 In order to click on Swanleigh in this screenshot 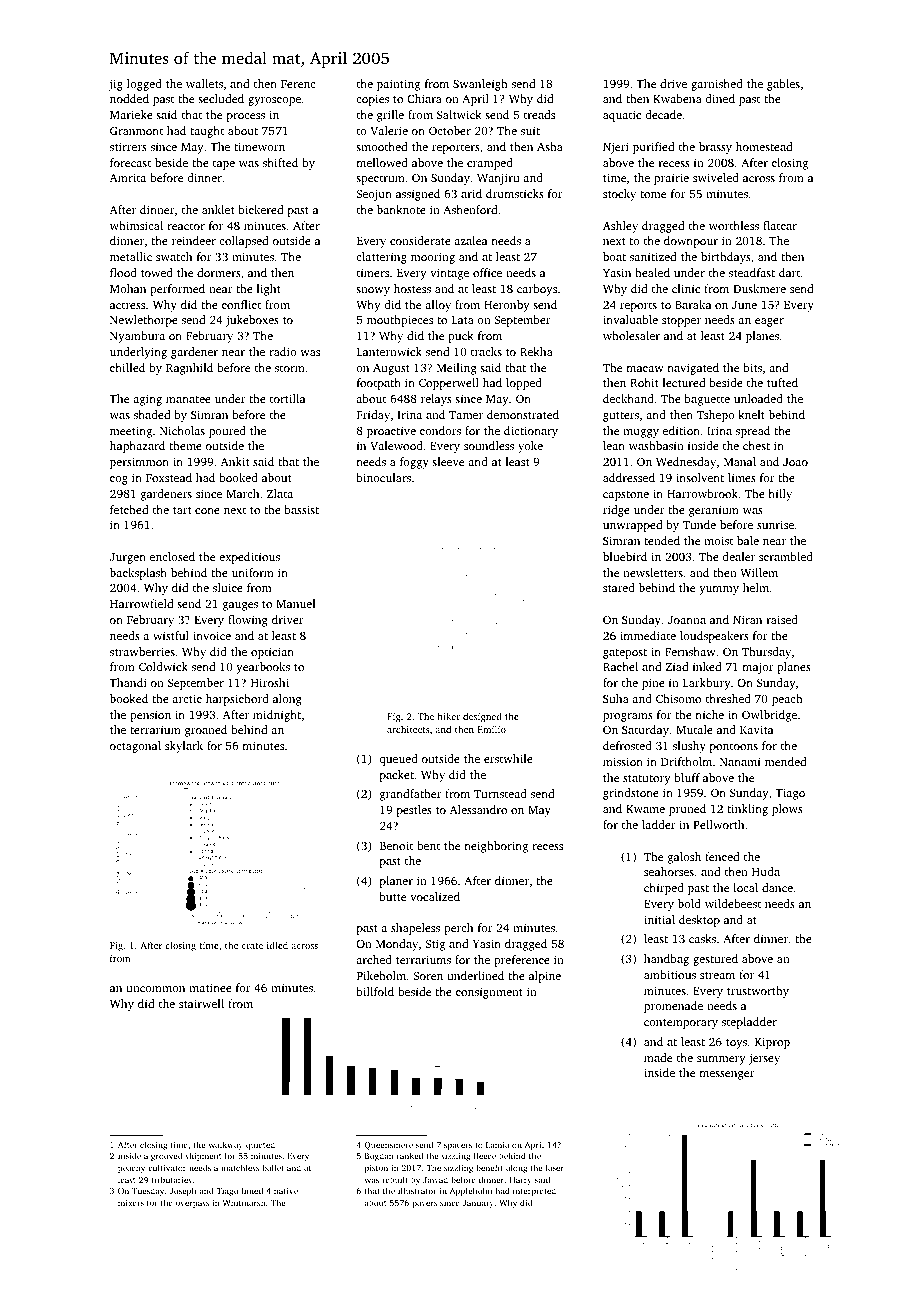, I will do `click(480, 85)`.
